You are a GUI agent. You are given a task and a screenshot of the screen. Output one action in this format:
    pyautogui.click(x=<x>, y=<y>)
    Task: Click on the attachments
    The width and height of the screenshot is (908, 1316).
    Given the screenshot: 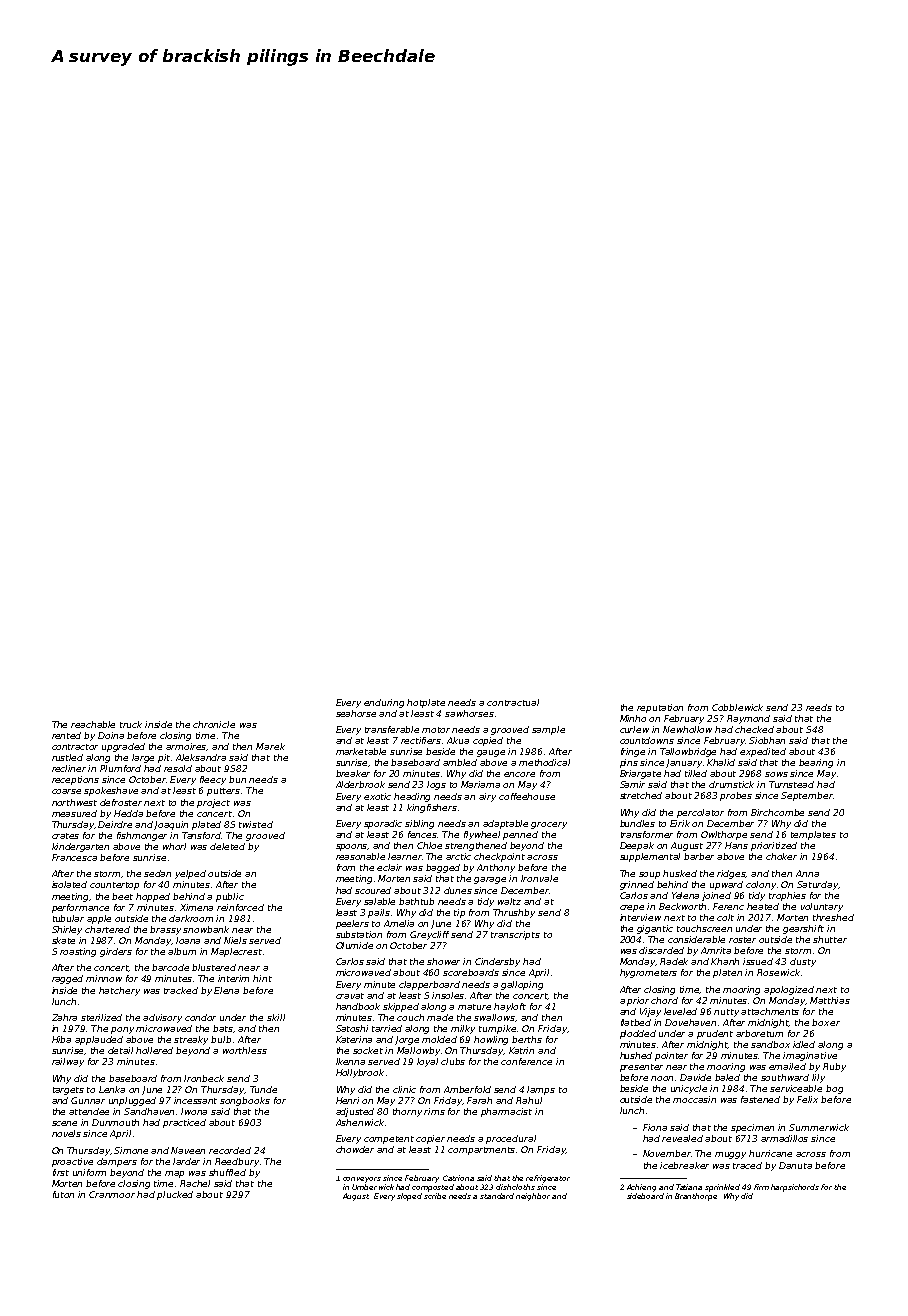 What is the action you would take?
    pyautogui.click(x=770, y=1011)
